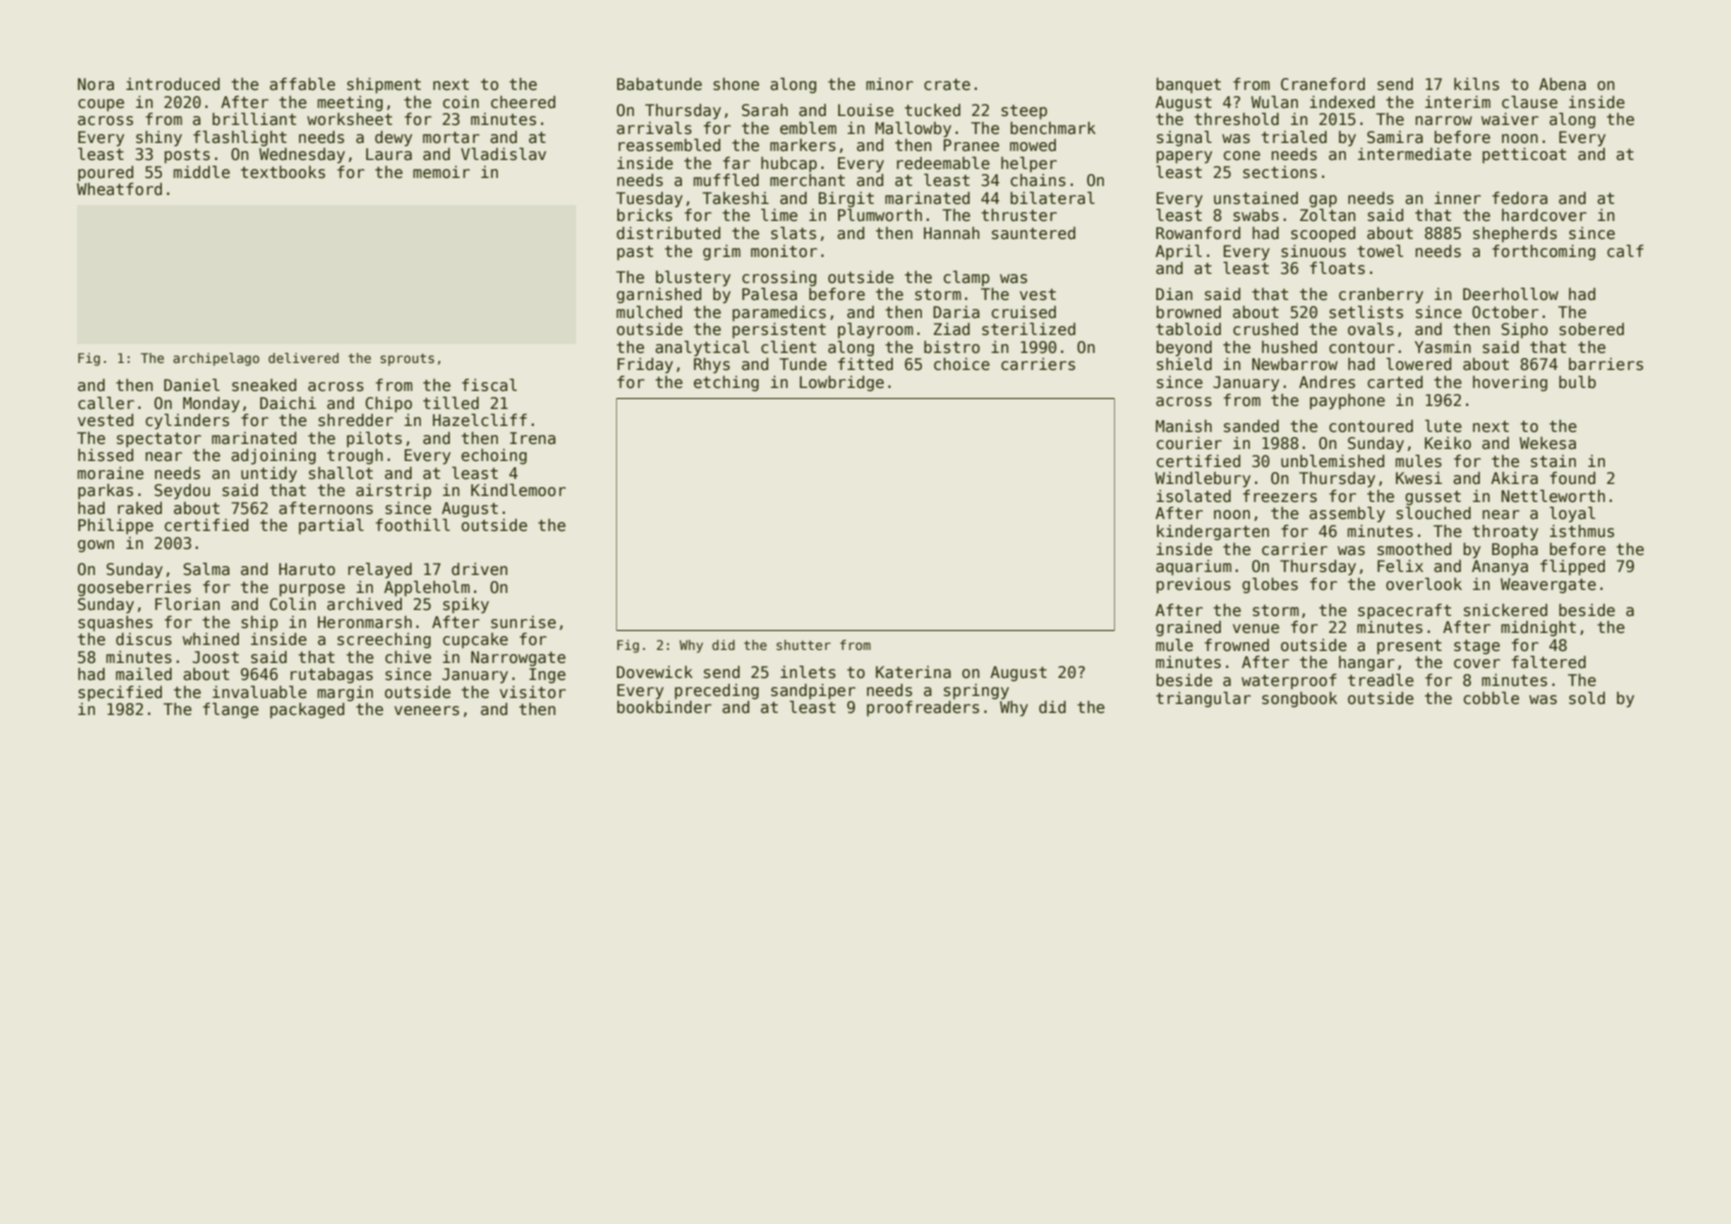  I want to click on towel, so click(1380, 251).
